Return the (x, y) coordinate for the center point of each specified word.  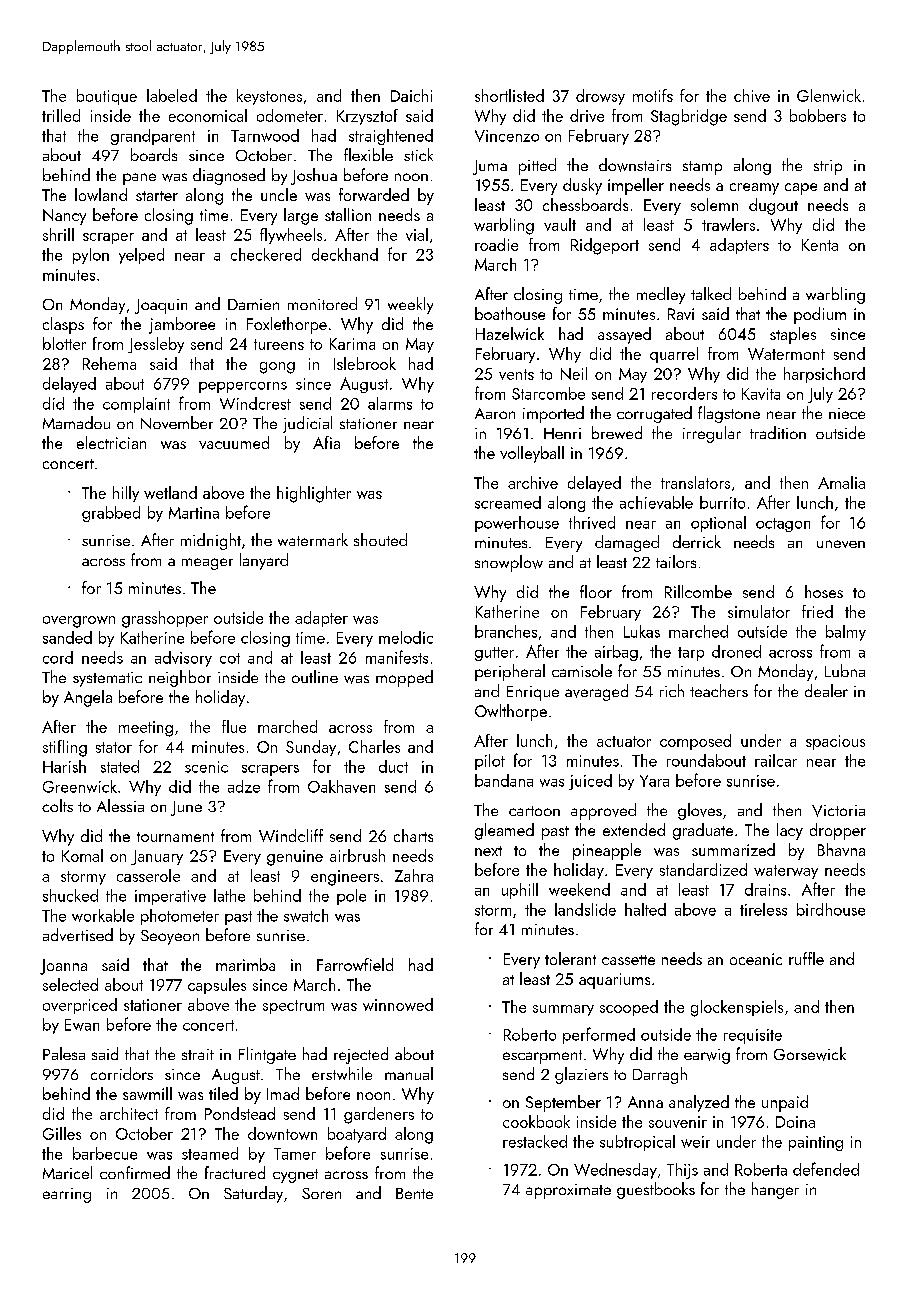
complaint (136, 405)
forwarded (374, 194)
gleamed (504, 831)
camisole (582, 670)
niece (847, 413)
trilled (61, 115)
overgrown (79, 622)
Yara (654, 781)
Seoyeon (170, 937)
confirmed (135, 1172)
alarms (390, 403)
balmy (846, 633)
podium (820, 315)
